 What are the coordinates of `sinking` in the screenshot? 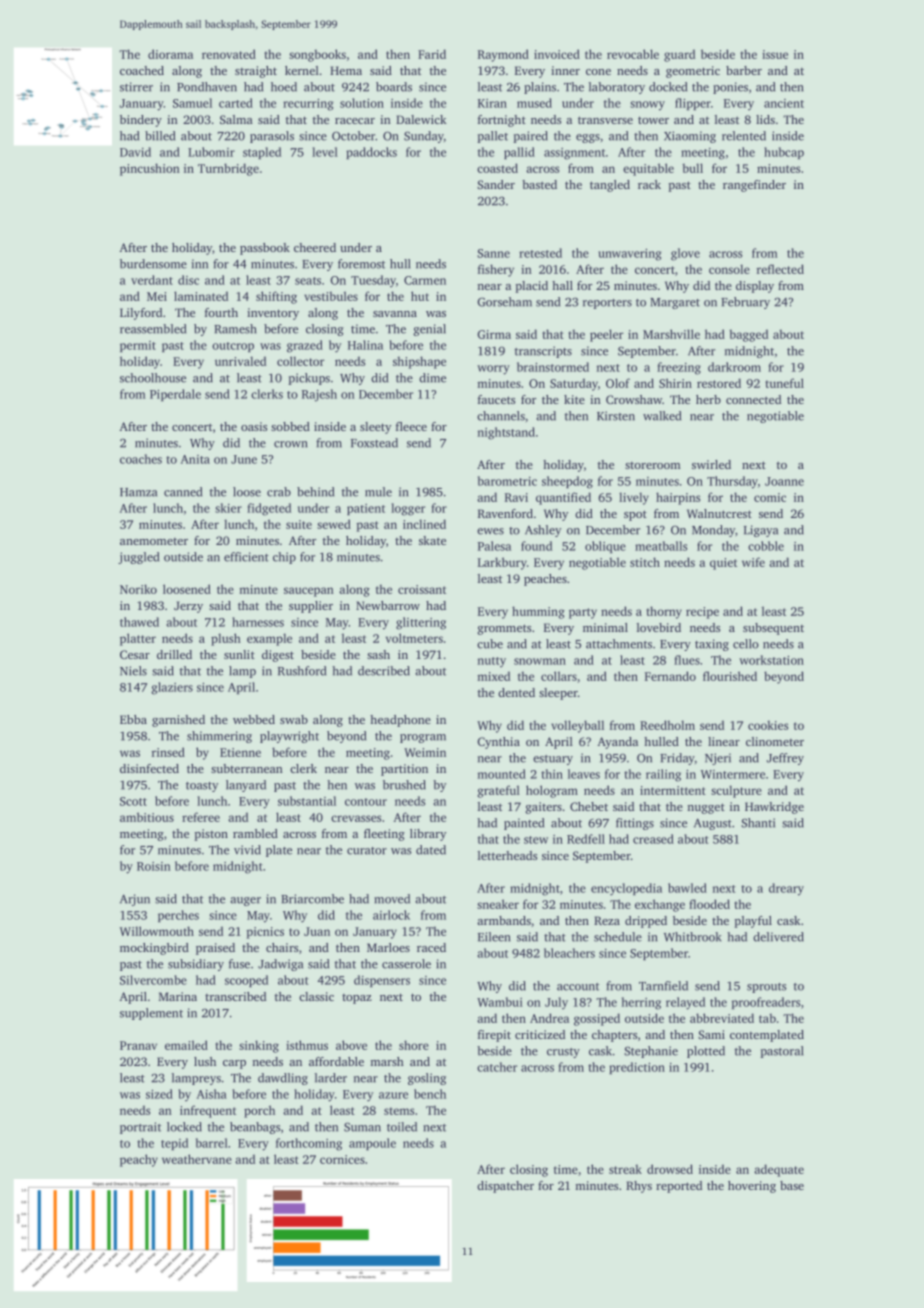 It's located at (259, 1046).
